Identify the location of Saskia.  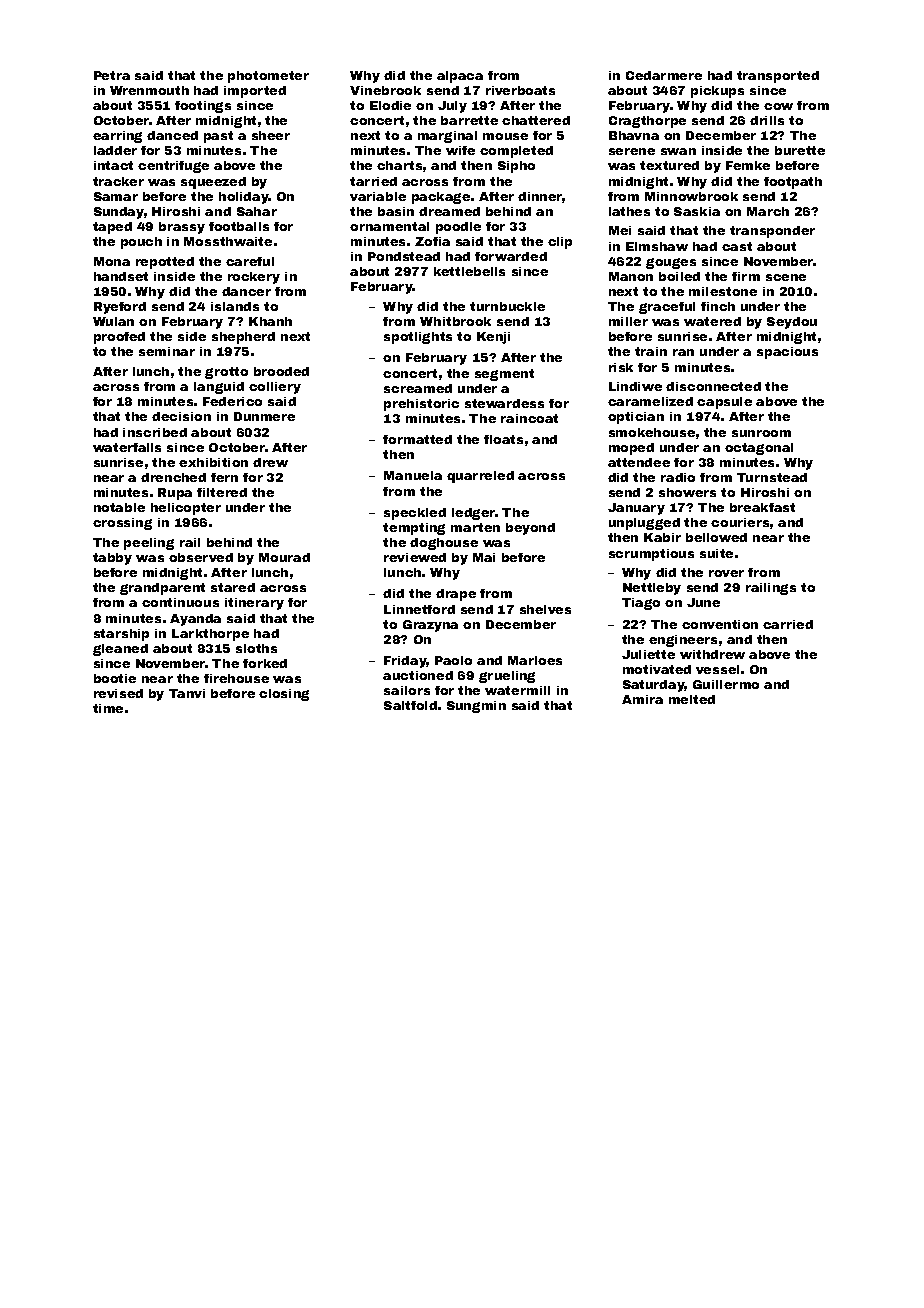
(697, 211).
